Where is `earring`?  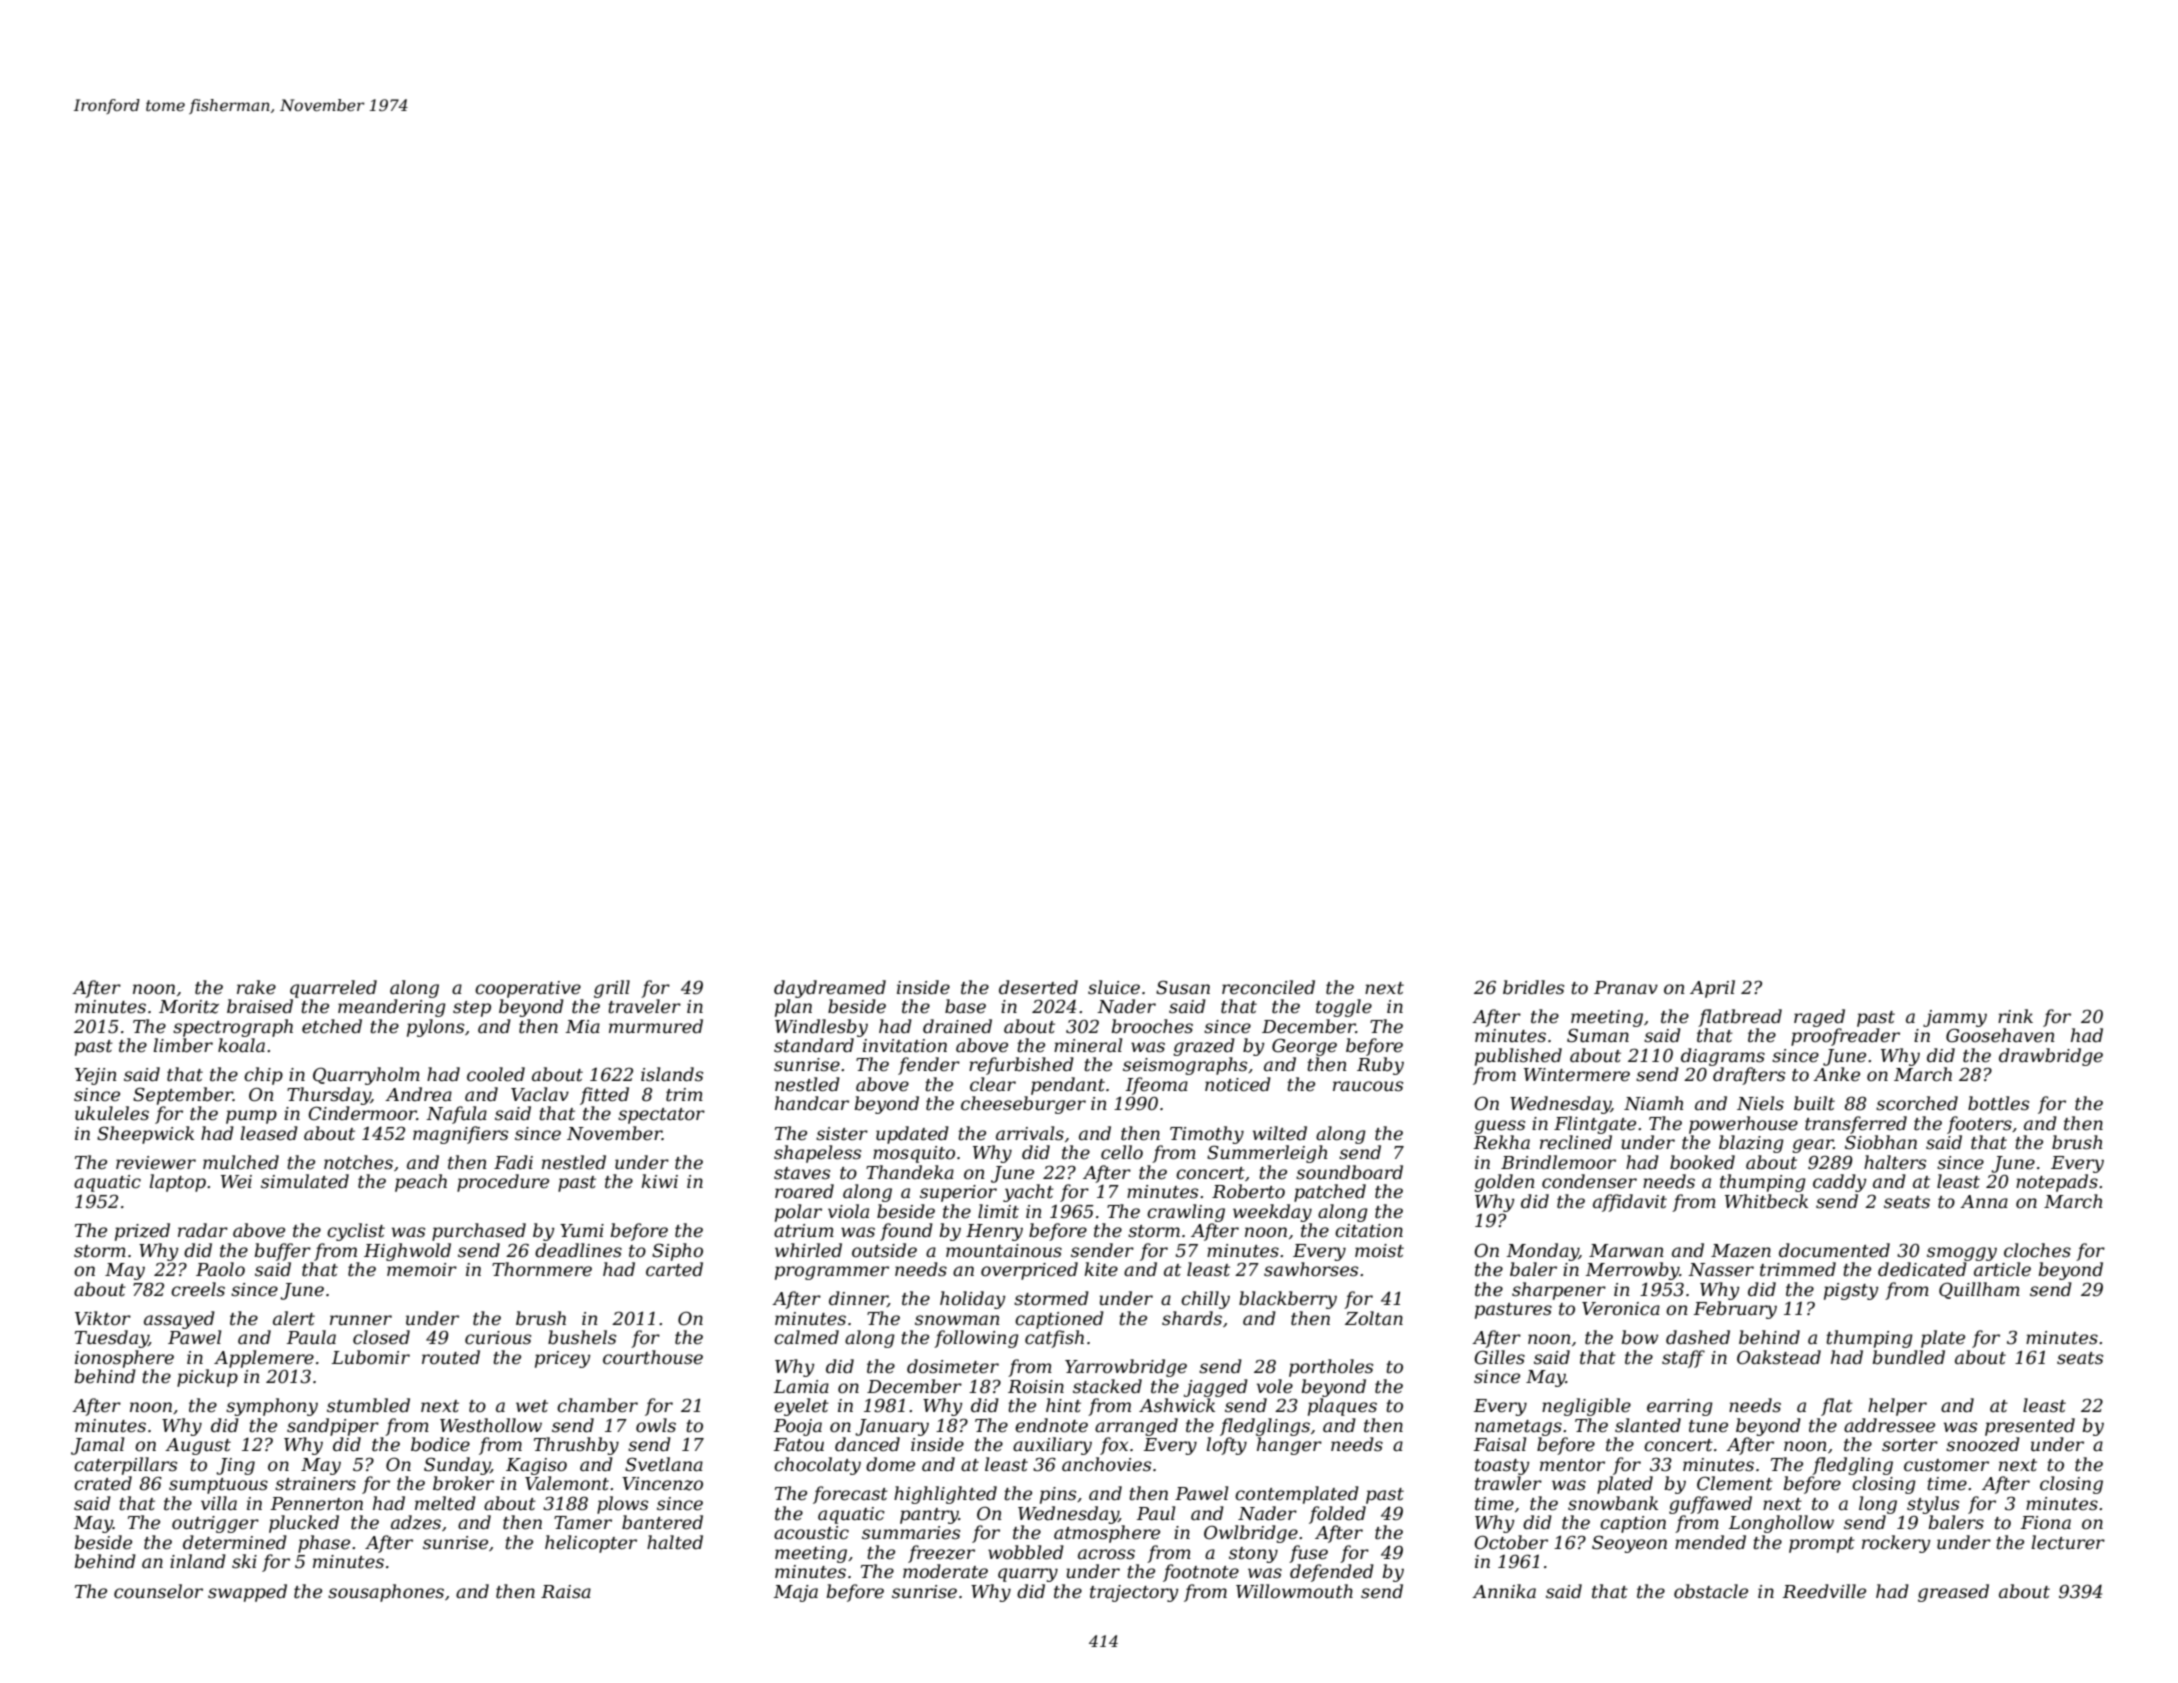 earring is located at coordinates (1680, 1407).
